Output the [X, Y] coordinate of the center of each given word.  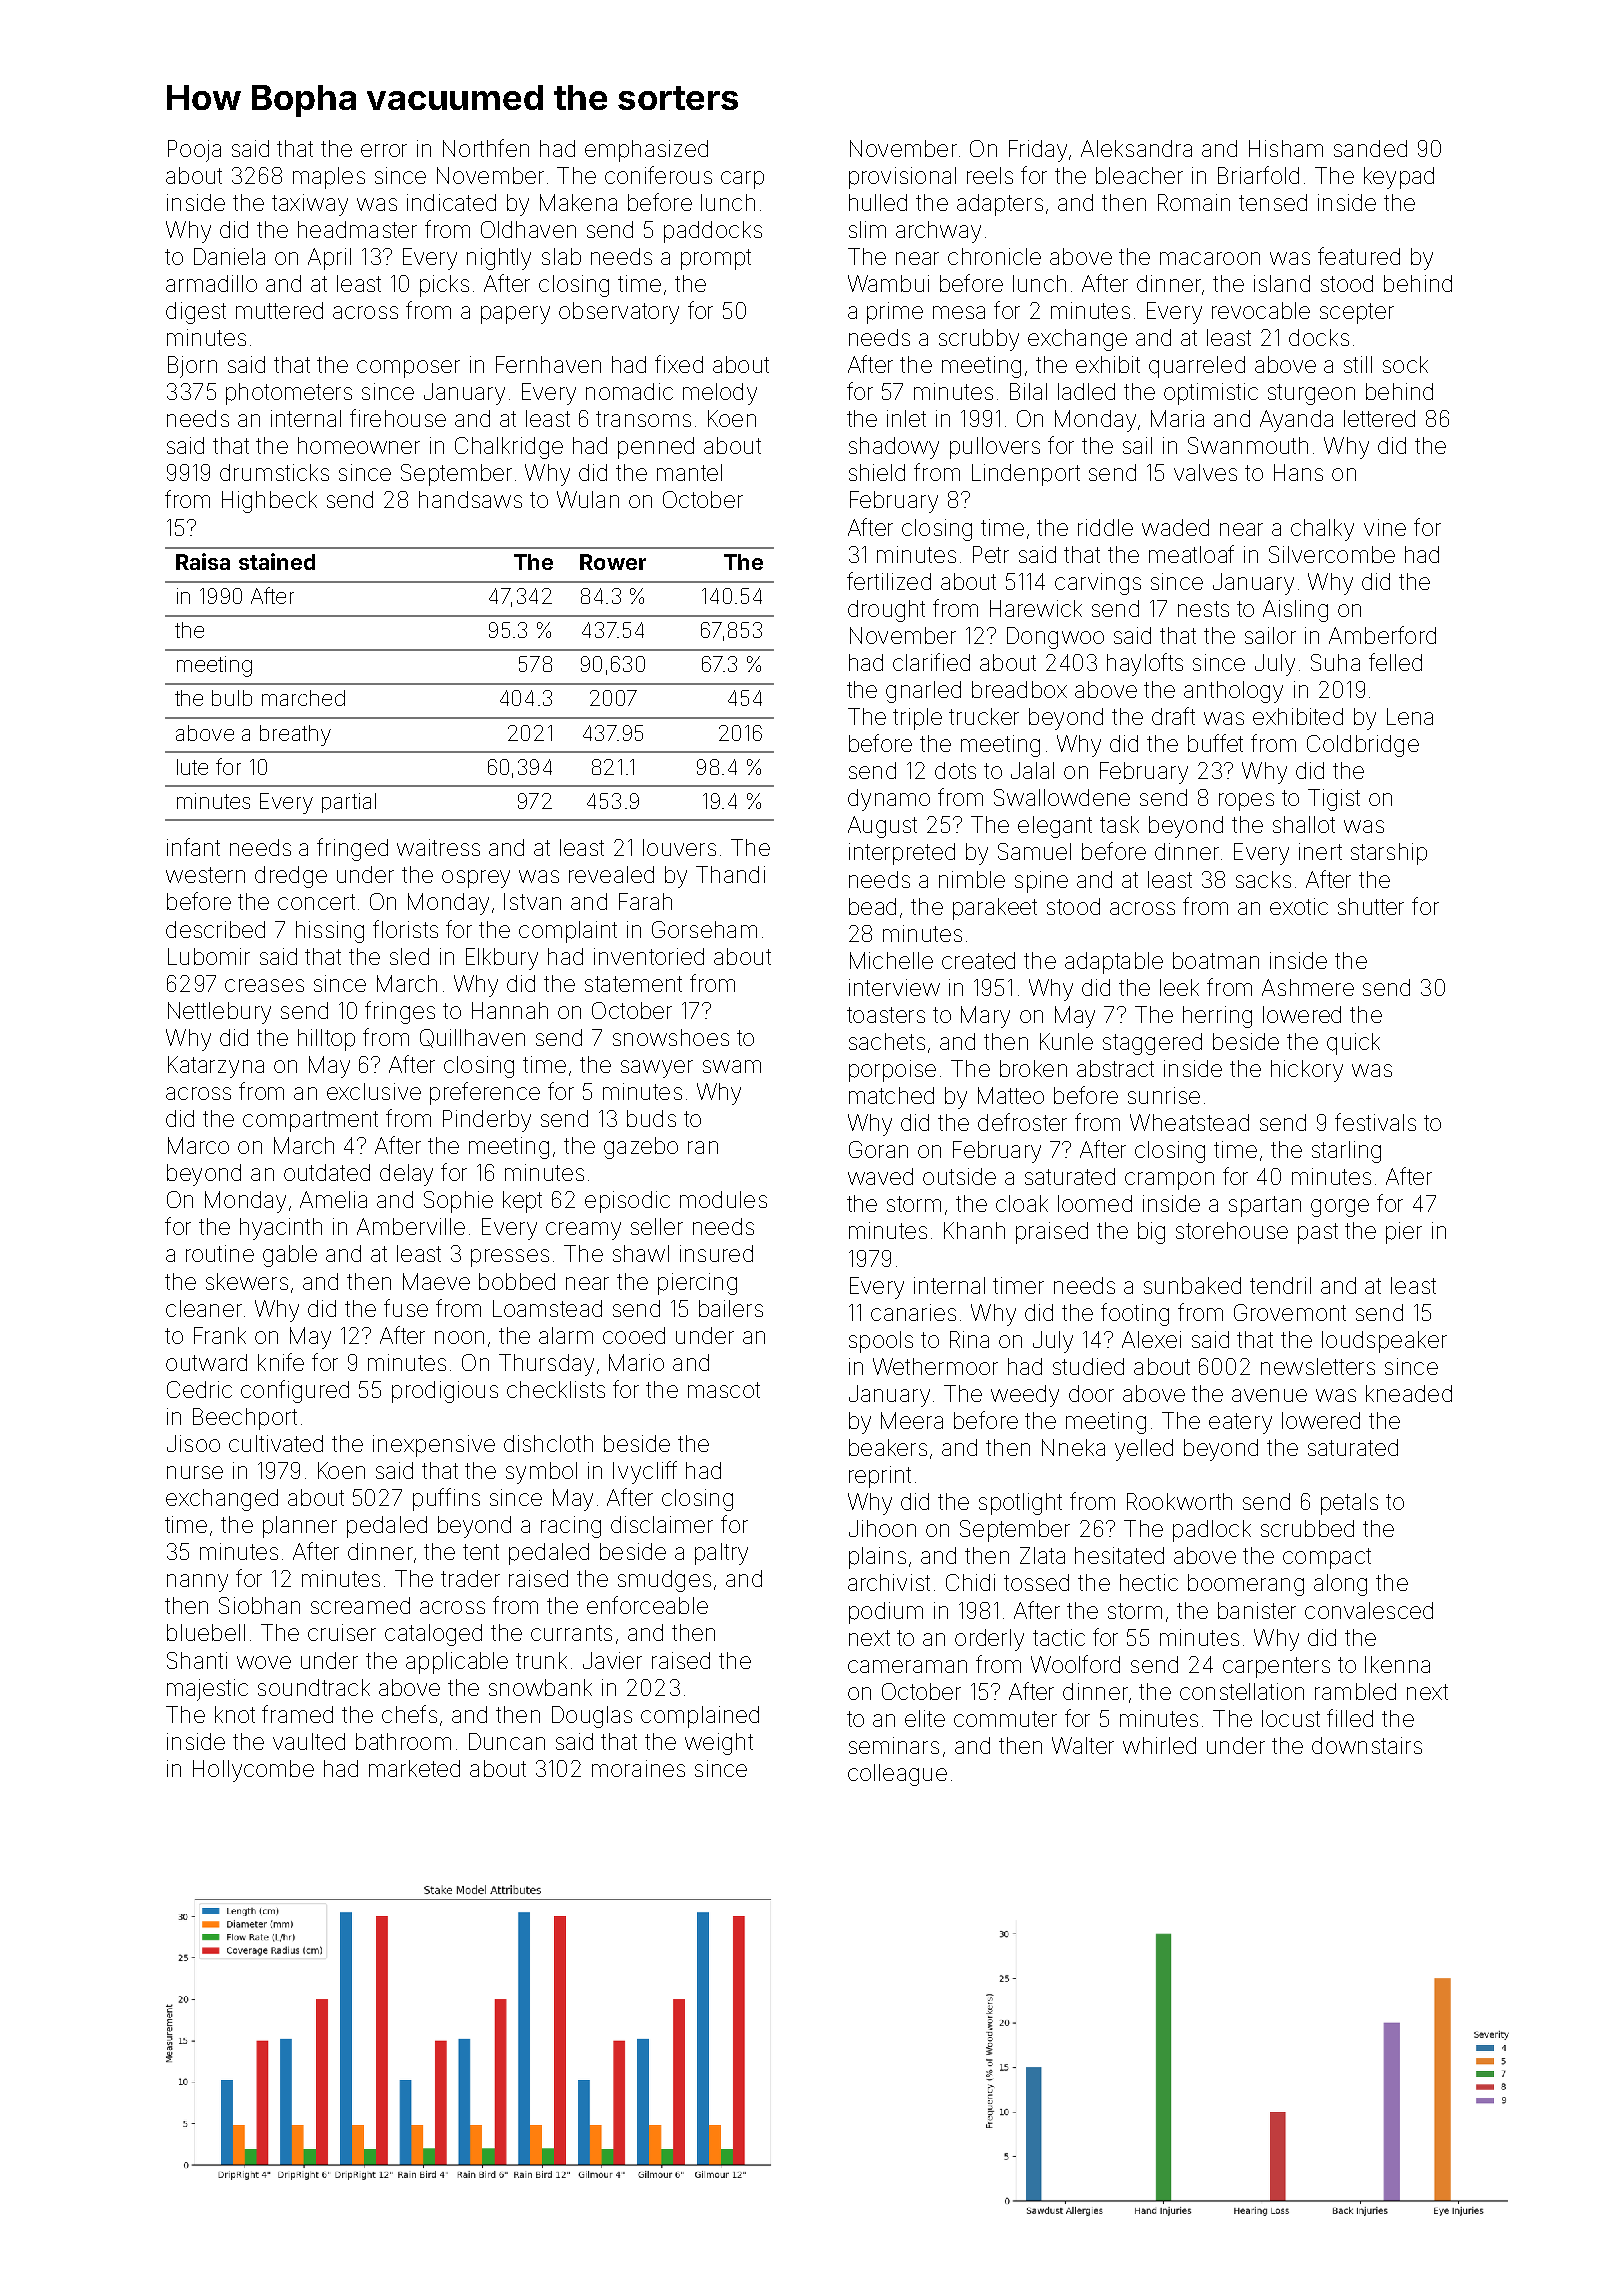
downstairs [1367, 1745]
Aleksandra [1136, 148]
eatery [1240, 1423]
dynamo [889, 800]
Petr [991, 554]
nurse [195, 1472]
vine [1385, 527]
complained [700, 1717]
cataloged [433, 1635]
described [215, 929]
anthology [1233, 692]
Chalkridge [509, 448]
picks [444, 286]
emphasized [646, 151]
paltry [721, 1554]
